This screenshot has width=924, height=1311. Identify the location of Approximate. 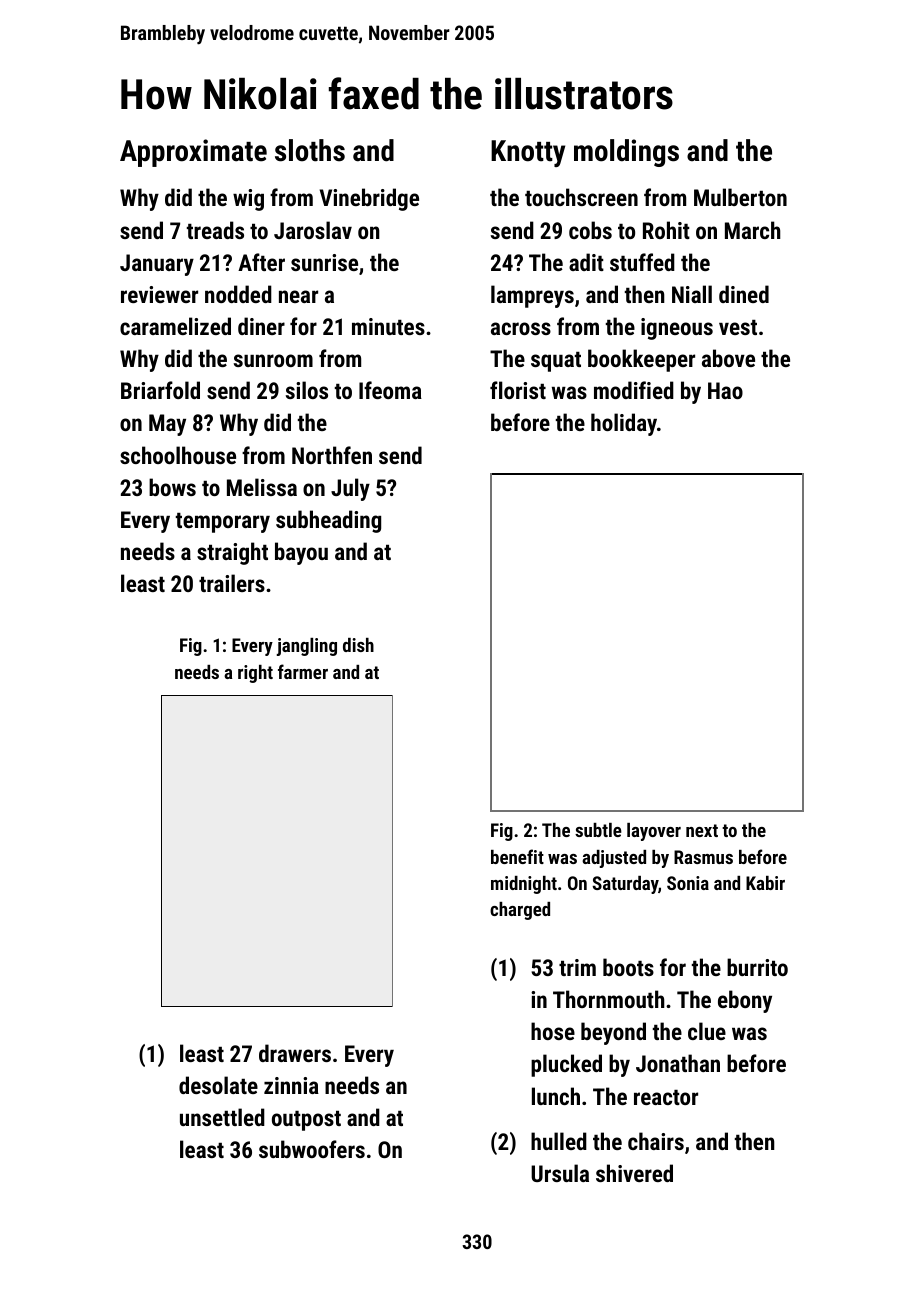
(193, 153).
